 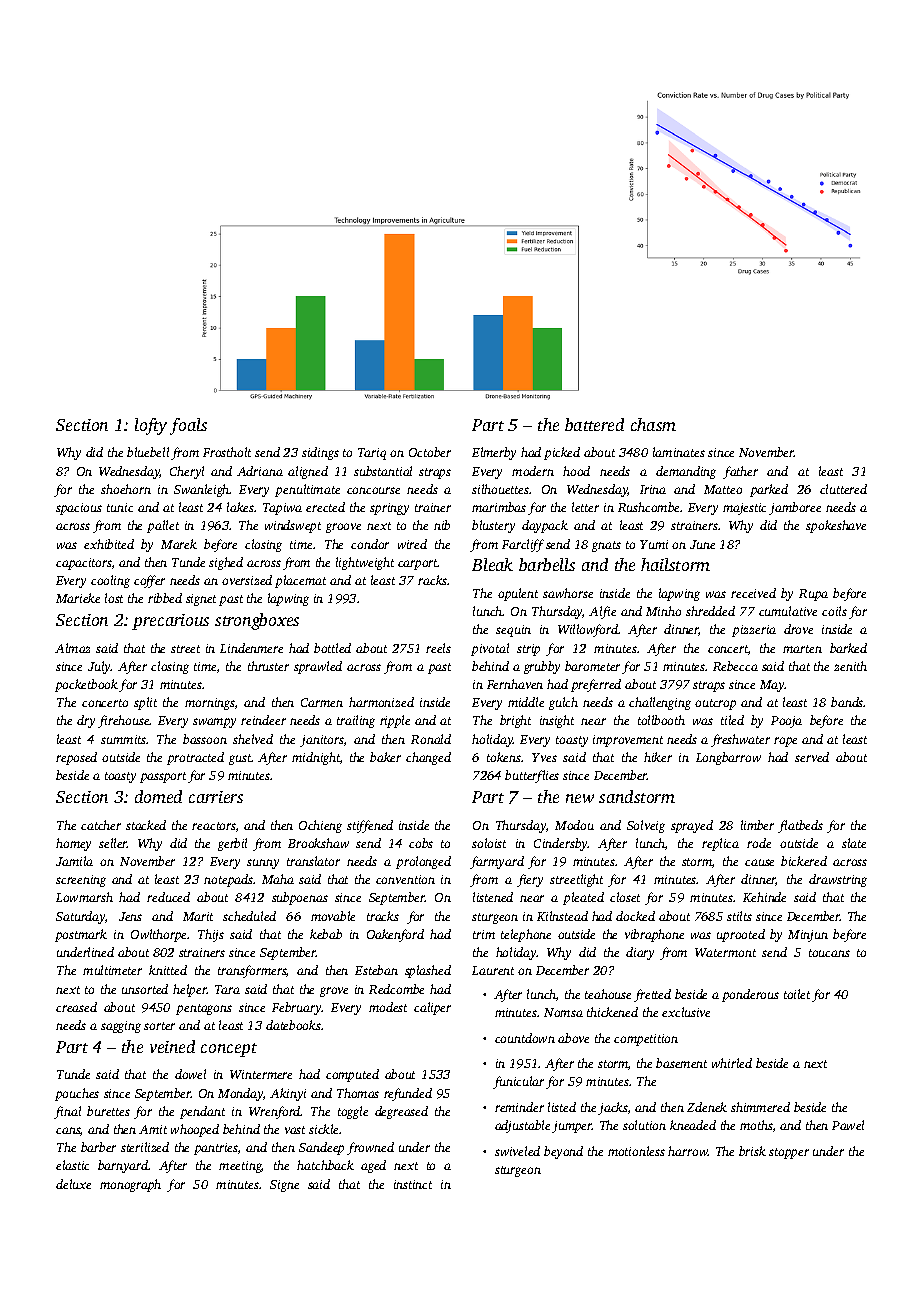 I want to click on Cindersby, so click(x=561, y=844).
